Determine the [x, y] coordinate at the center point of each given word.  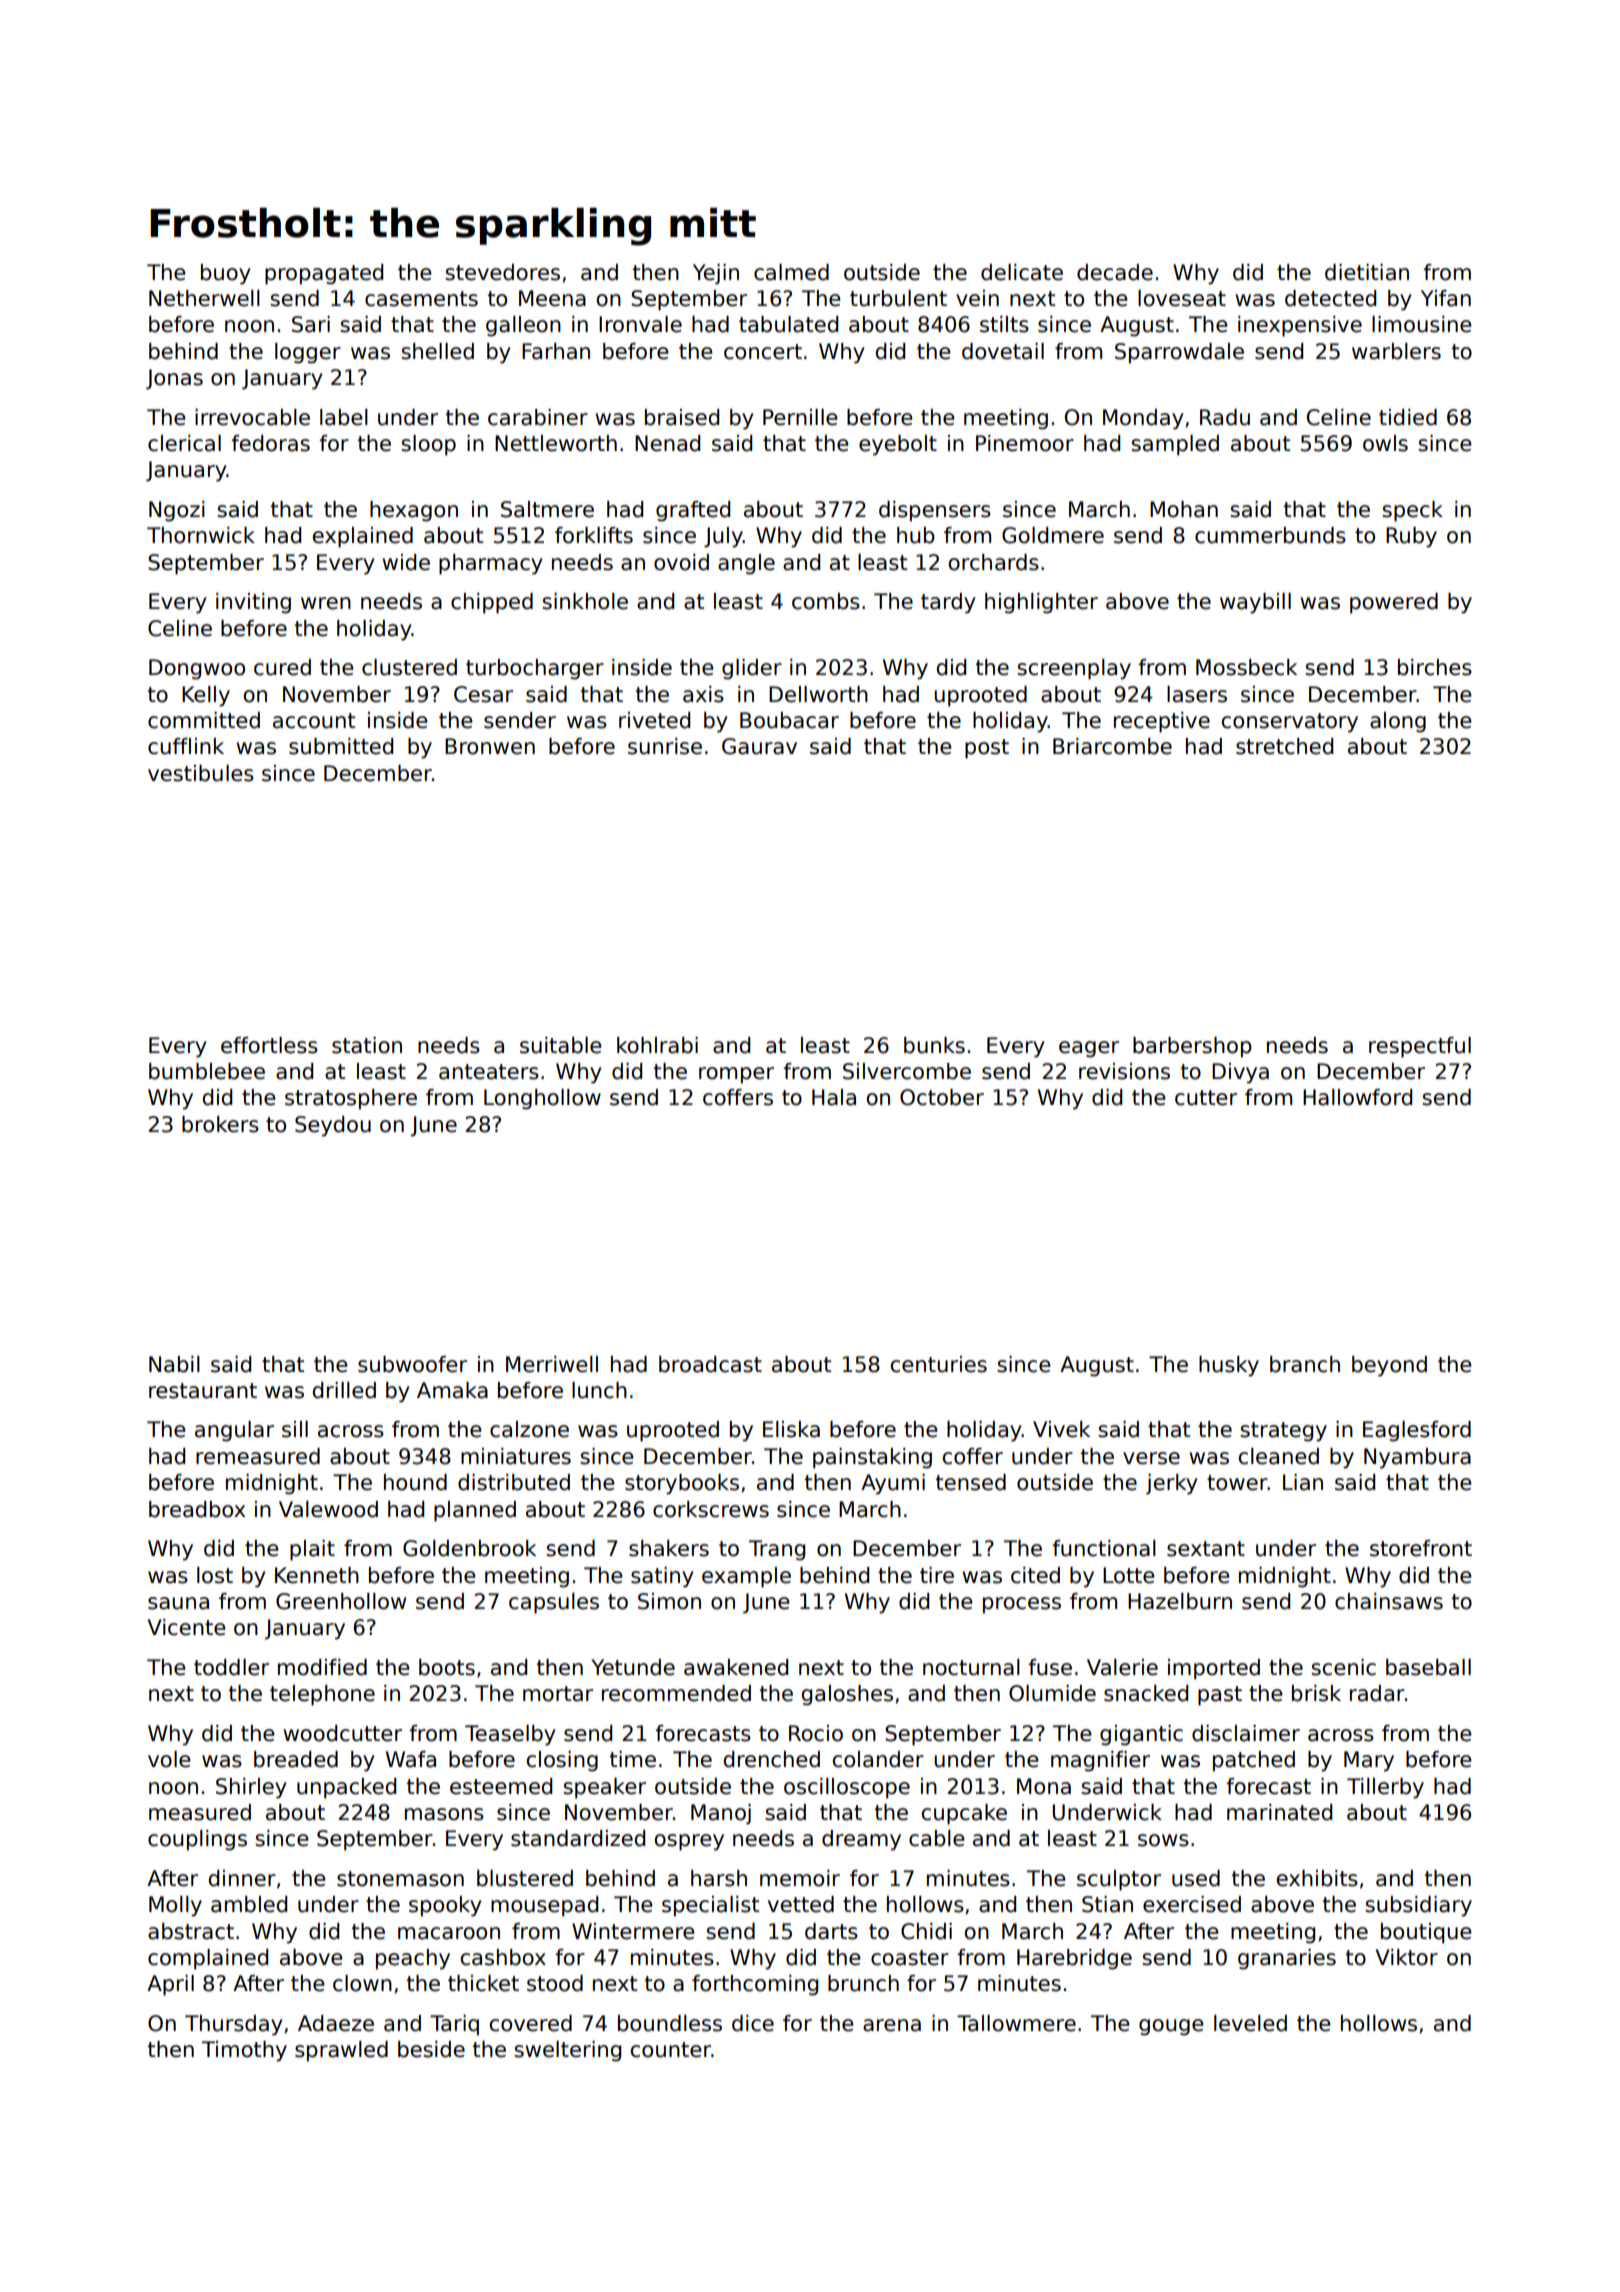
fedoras [270, 443]
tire [937, 1575]
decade [1115, 272]
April [170, 1985]
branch [1305, 1364]
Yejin [716, 274]
